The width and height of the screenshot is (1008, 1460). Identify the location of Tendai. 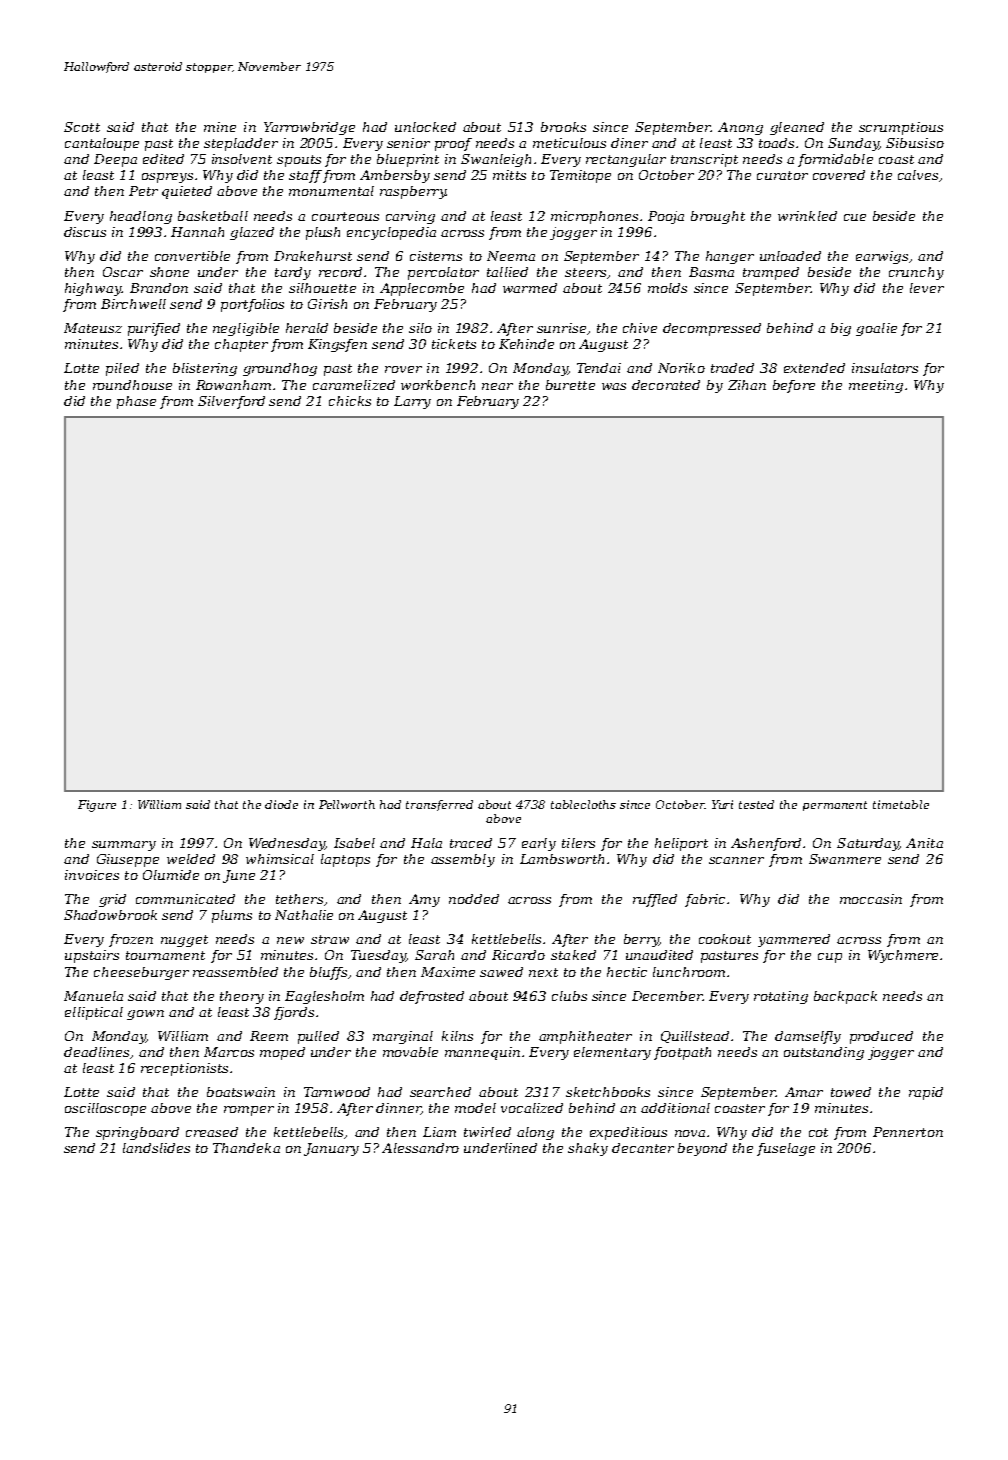
(599, 368).
